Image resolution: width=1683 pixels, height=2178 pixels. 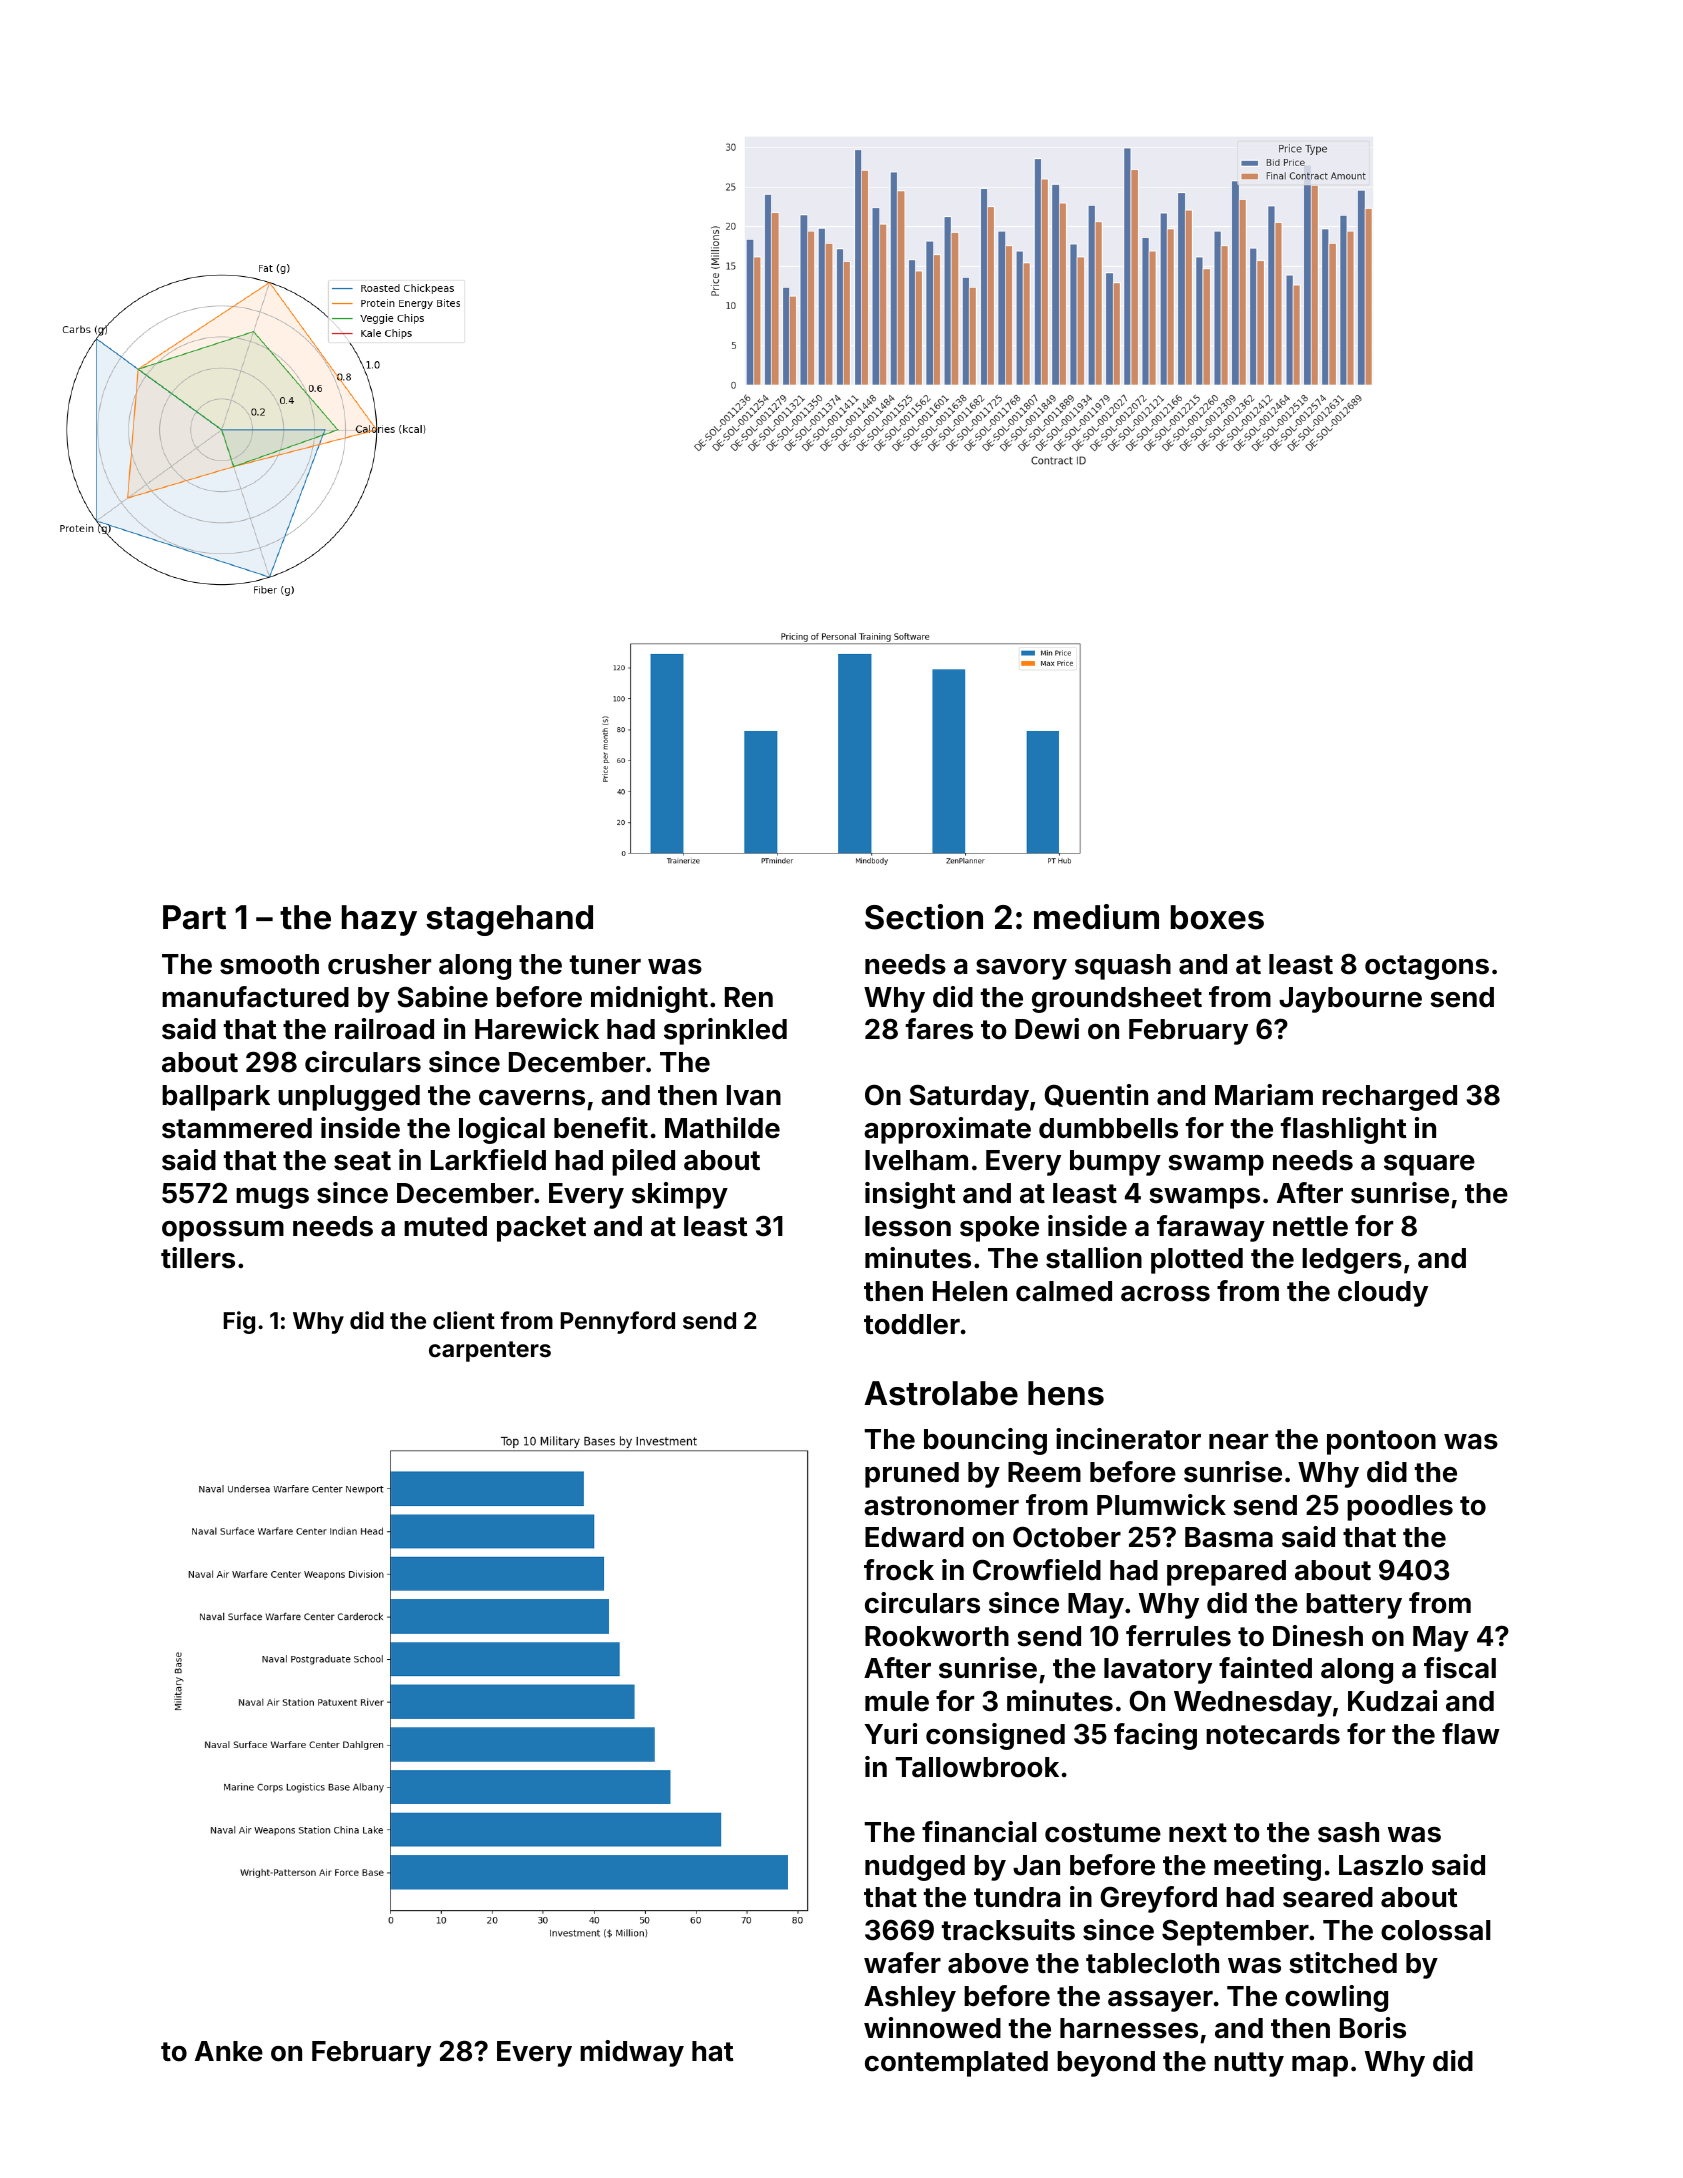 I want to click on boxes, so click(x=1217, y=917).
